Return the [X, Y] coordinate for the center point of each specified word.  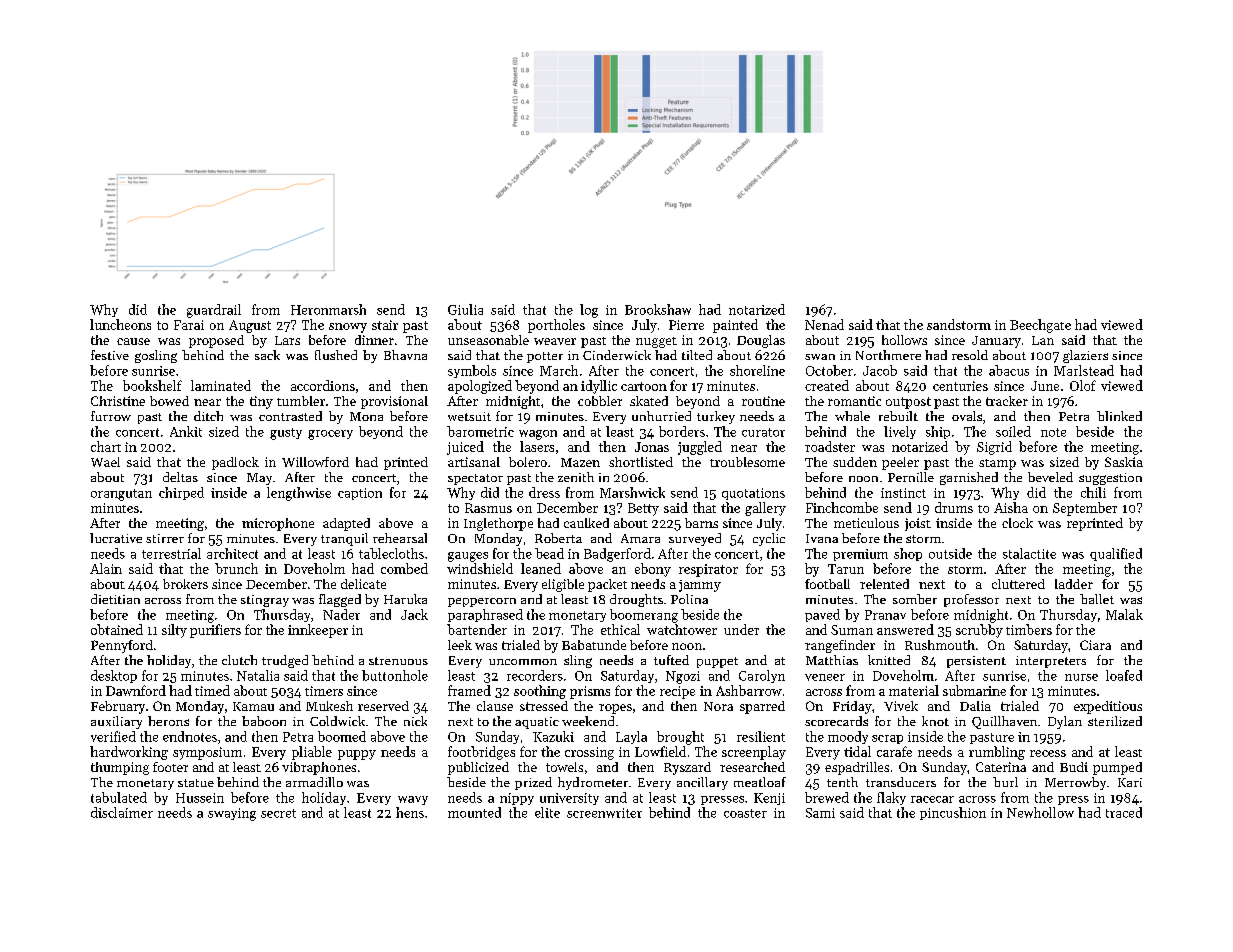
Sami [820, 813]
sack [267, 355]
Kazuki [553, 736]
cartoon [644, 386]
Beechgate [1040, 326]
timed [212, 690]
